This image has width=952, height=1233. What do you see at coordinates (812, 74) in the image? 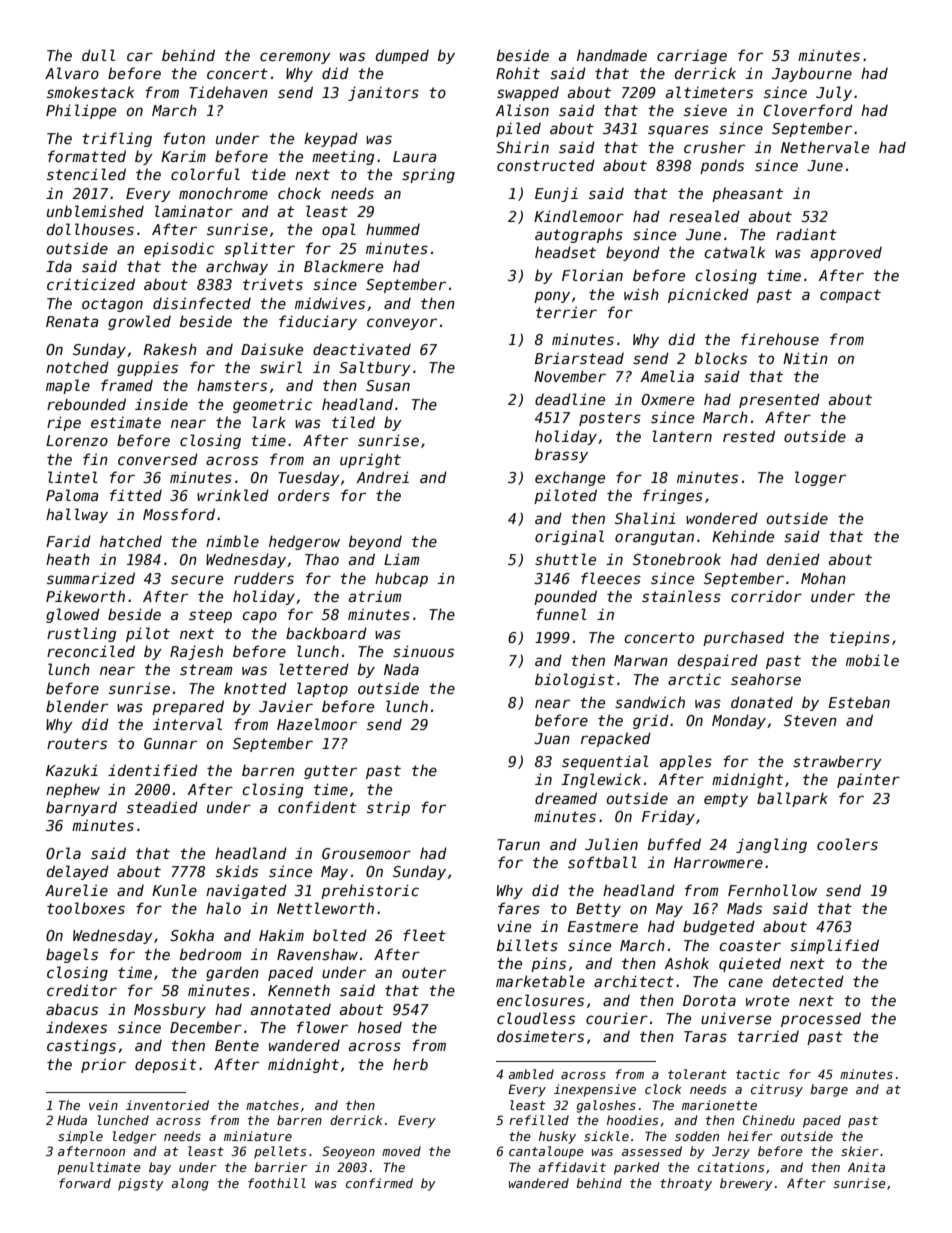
I see `Jaybourne` at bounding box center [812, 74].
